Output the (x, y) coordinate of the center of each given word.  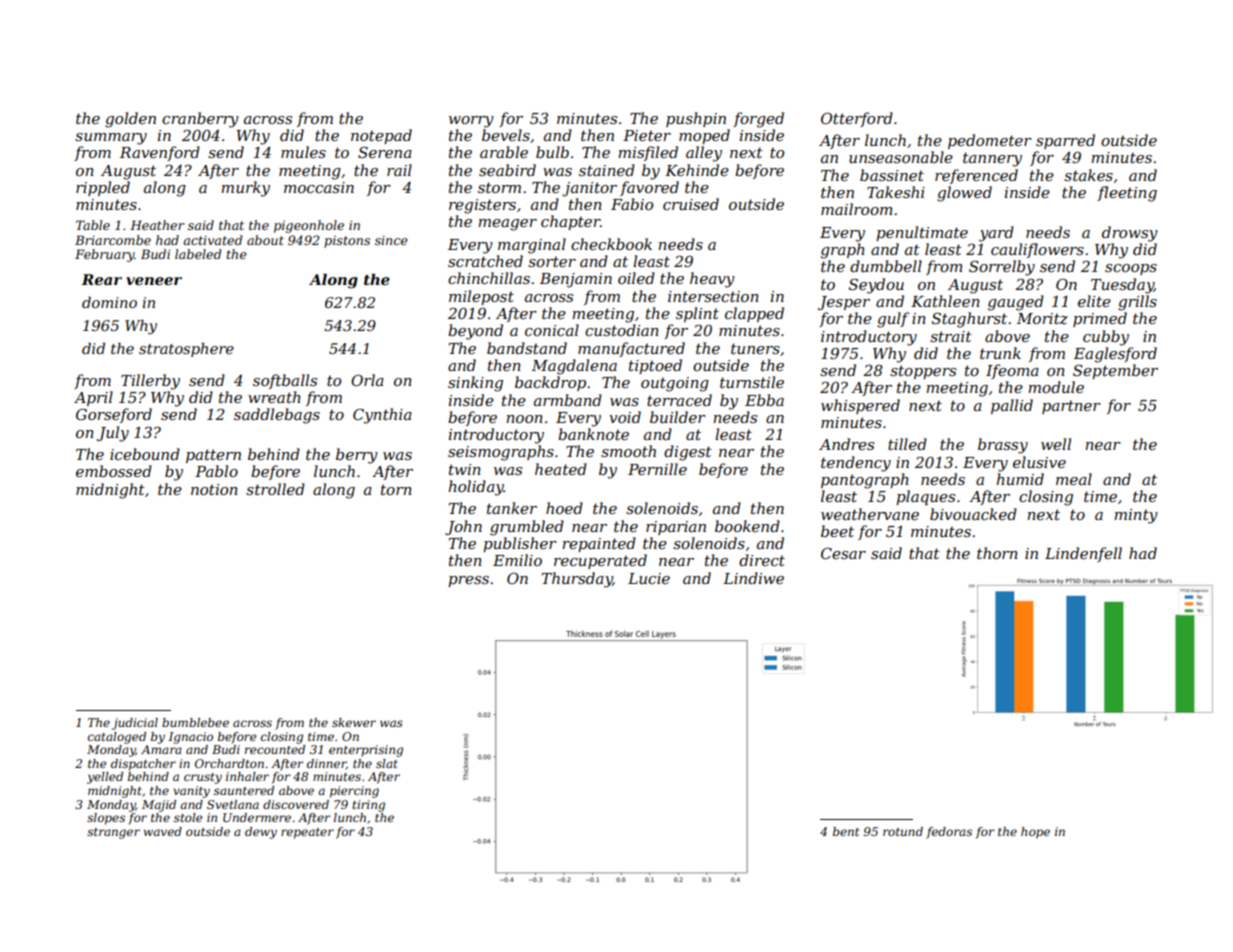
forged (758, 120)
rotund (903, 831)
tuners (755, 348)
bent (846, 831)
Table (93, 225)
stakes (1088, 175)
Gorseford (114, 415)
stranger (113, 833)
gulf (893, 320)
